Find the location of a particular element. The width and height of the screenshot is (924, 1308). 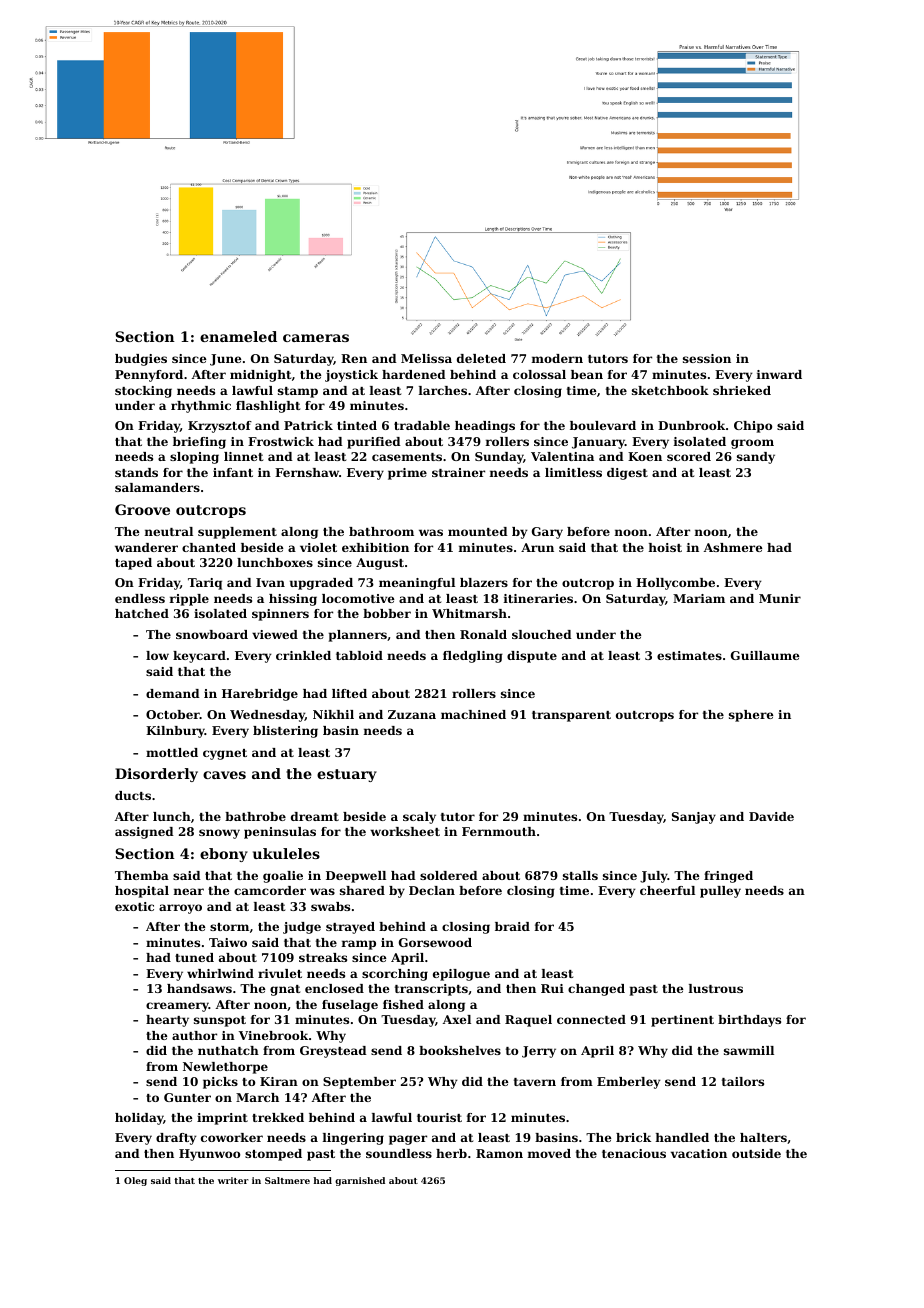

blistering is located at coordinates (285, 732).
